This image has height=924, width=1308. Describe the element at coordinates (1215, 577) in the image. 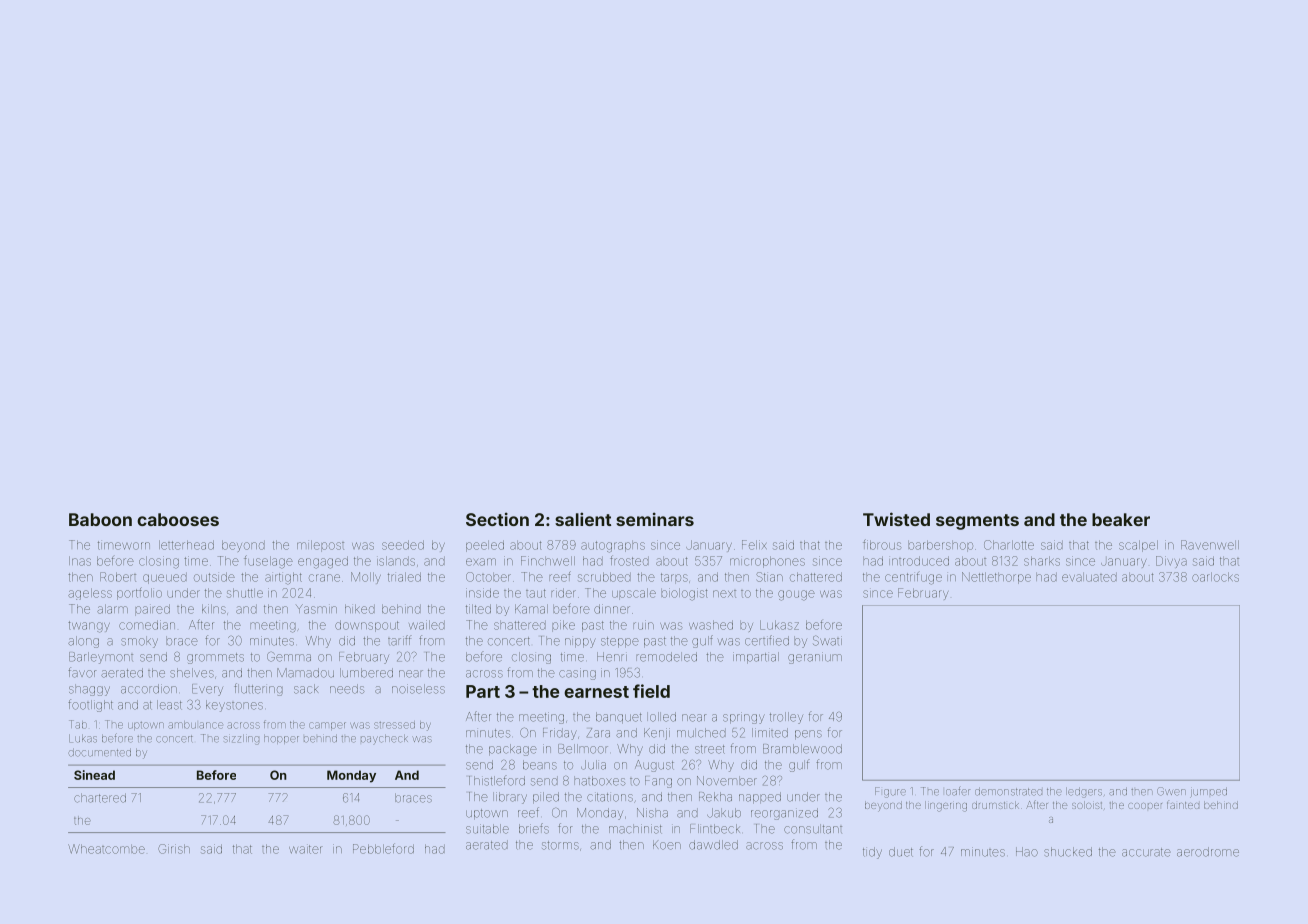

I see `oarlocks` at that location.
